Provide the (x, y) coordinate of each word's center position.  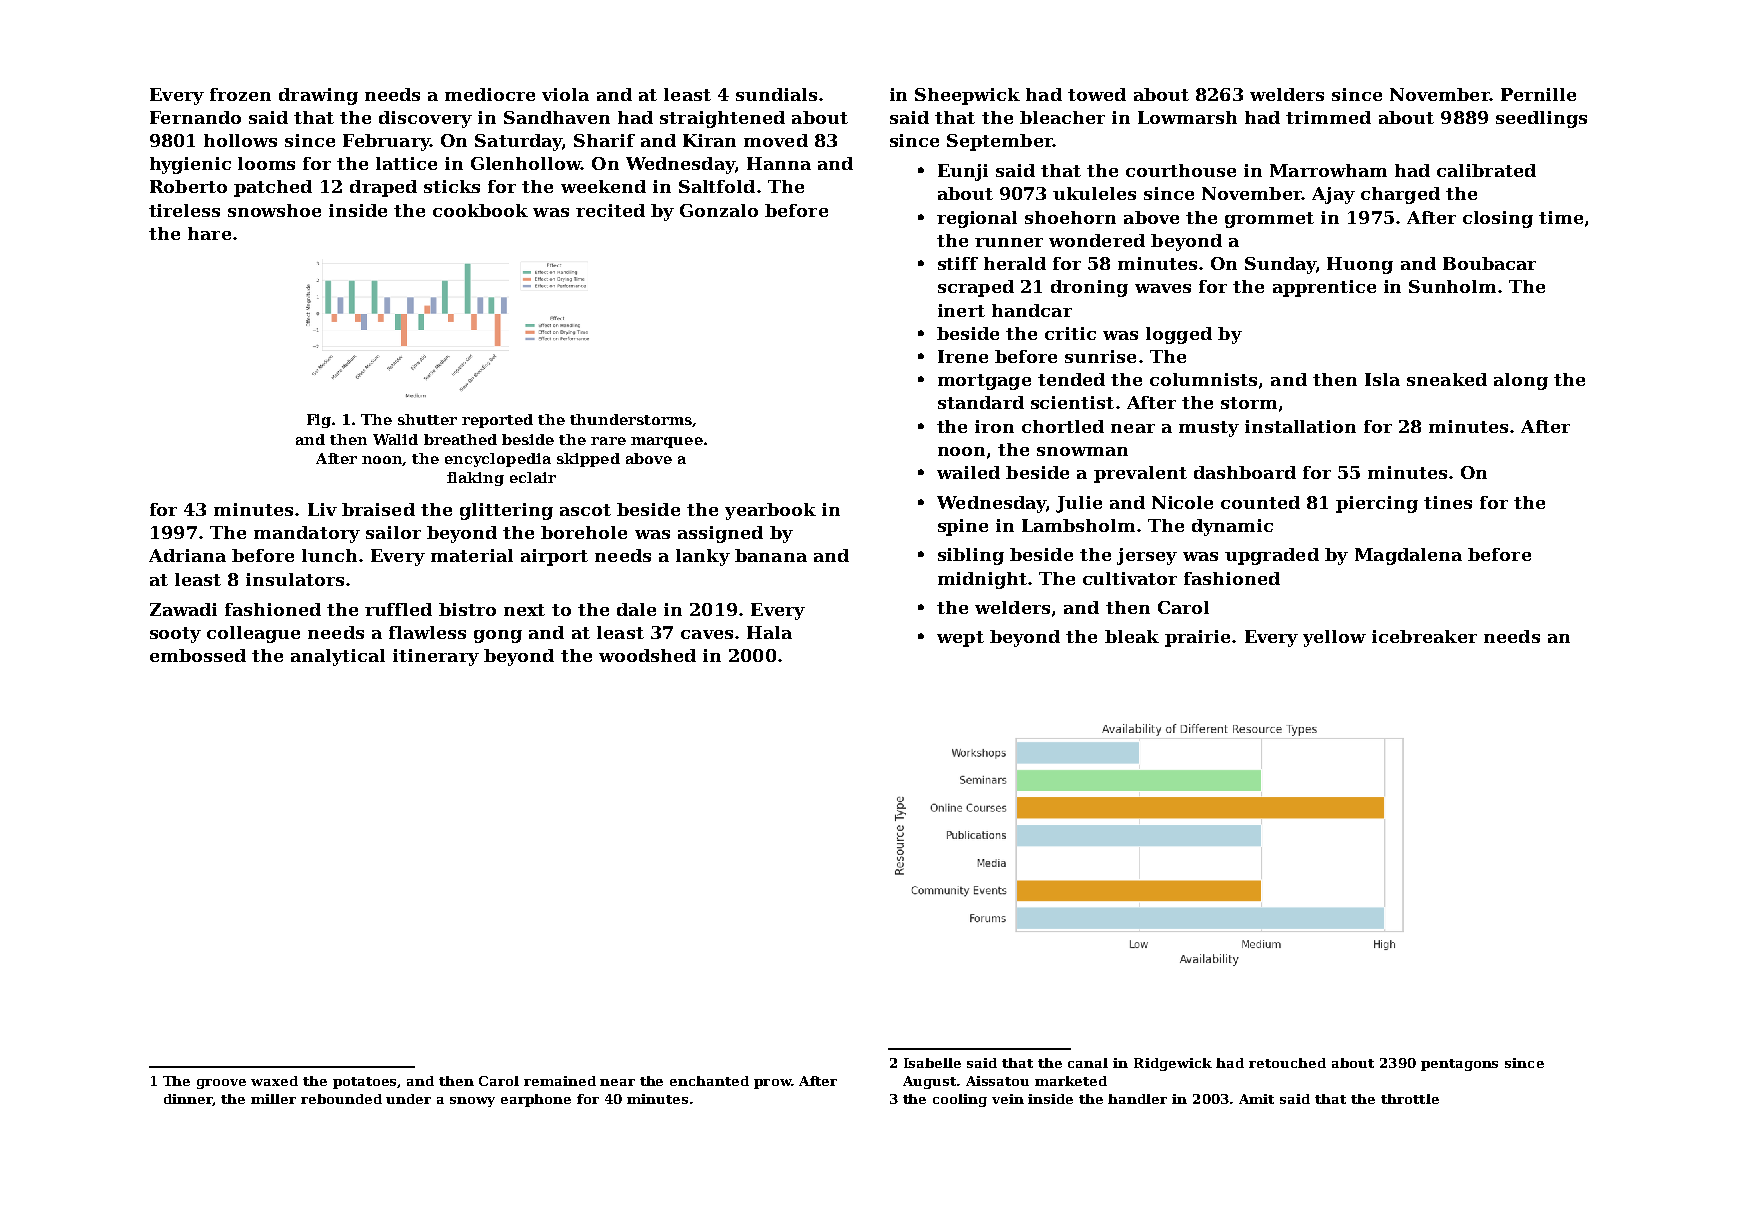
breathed (460, 439)
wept (960, 639)
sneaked (1447, 379)
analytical (338, 657)
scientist (1072, 402)
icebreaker (1424, 636)
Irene (963, 356)
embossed (198, 655)
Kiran (709, 140)
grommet (1269, 220)
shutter (427, 419)
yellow (1334, 638)
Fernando (195, 117)
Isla (1382, 379)
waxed (274, 1081)
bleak (1132, 636)
